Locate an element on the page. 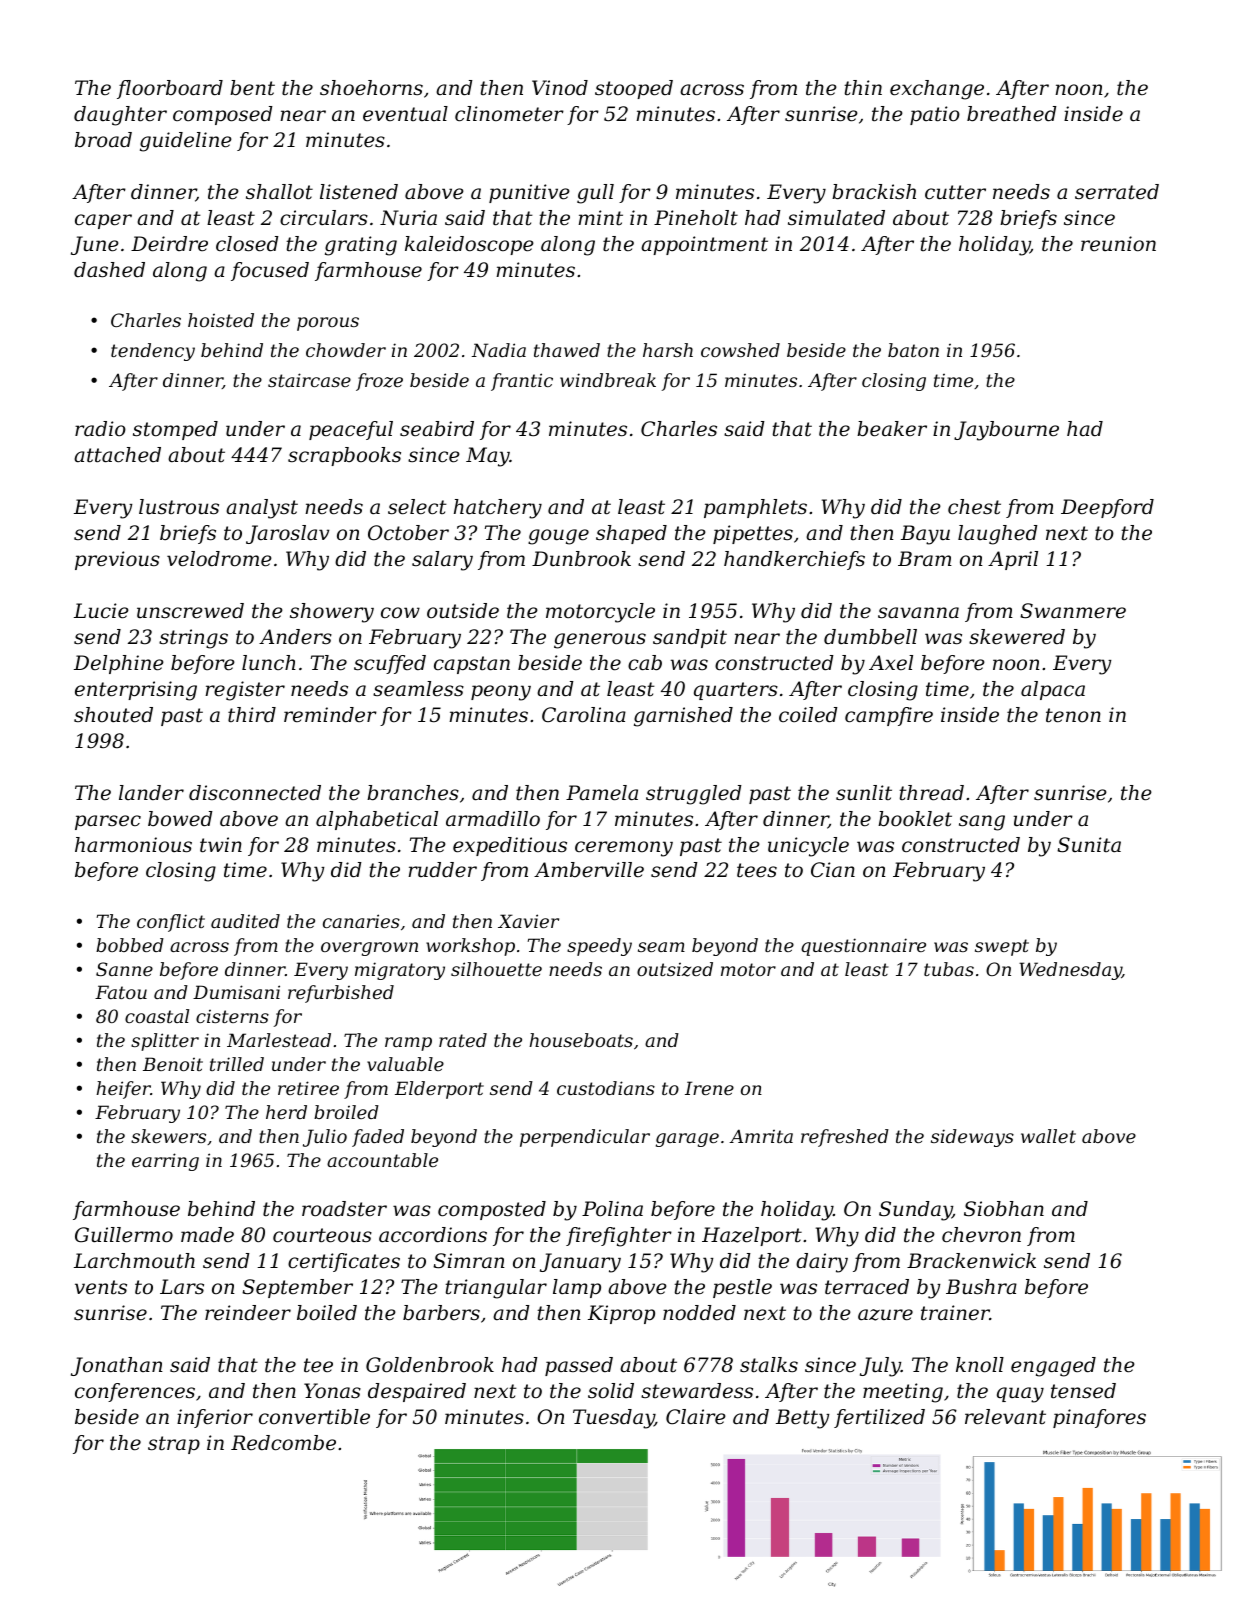 The width and height of the document is (1243, 1609). firefighter is located at coordinates (619, 1237).
